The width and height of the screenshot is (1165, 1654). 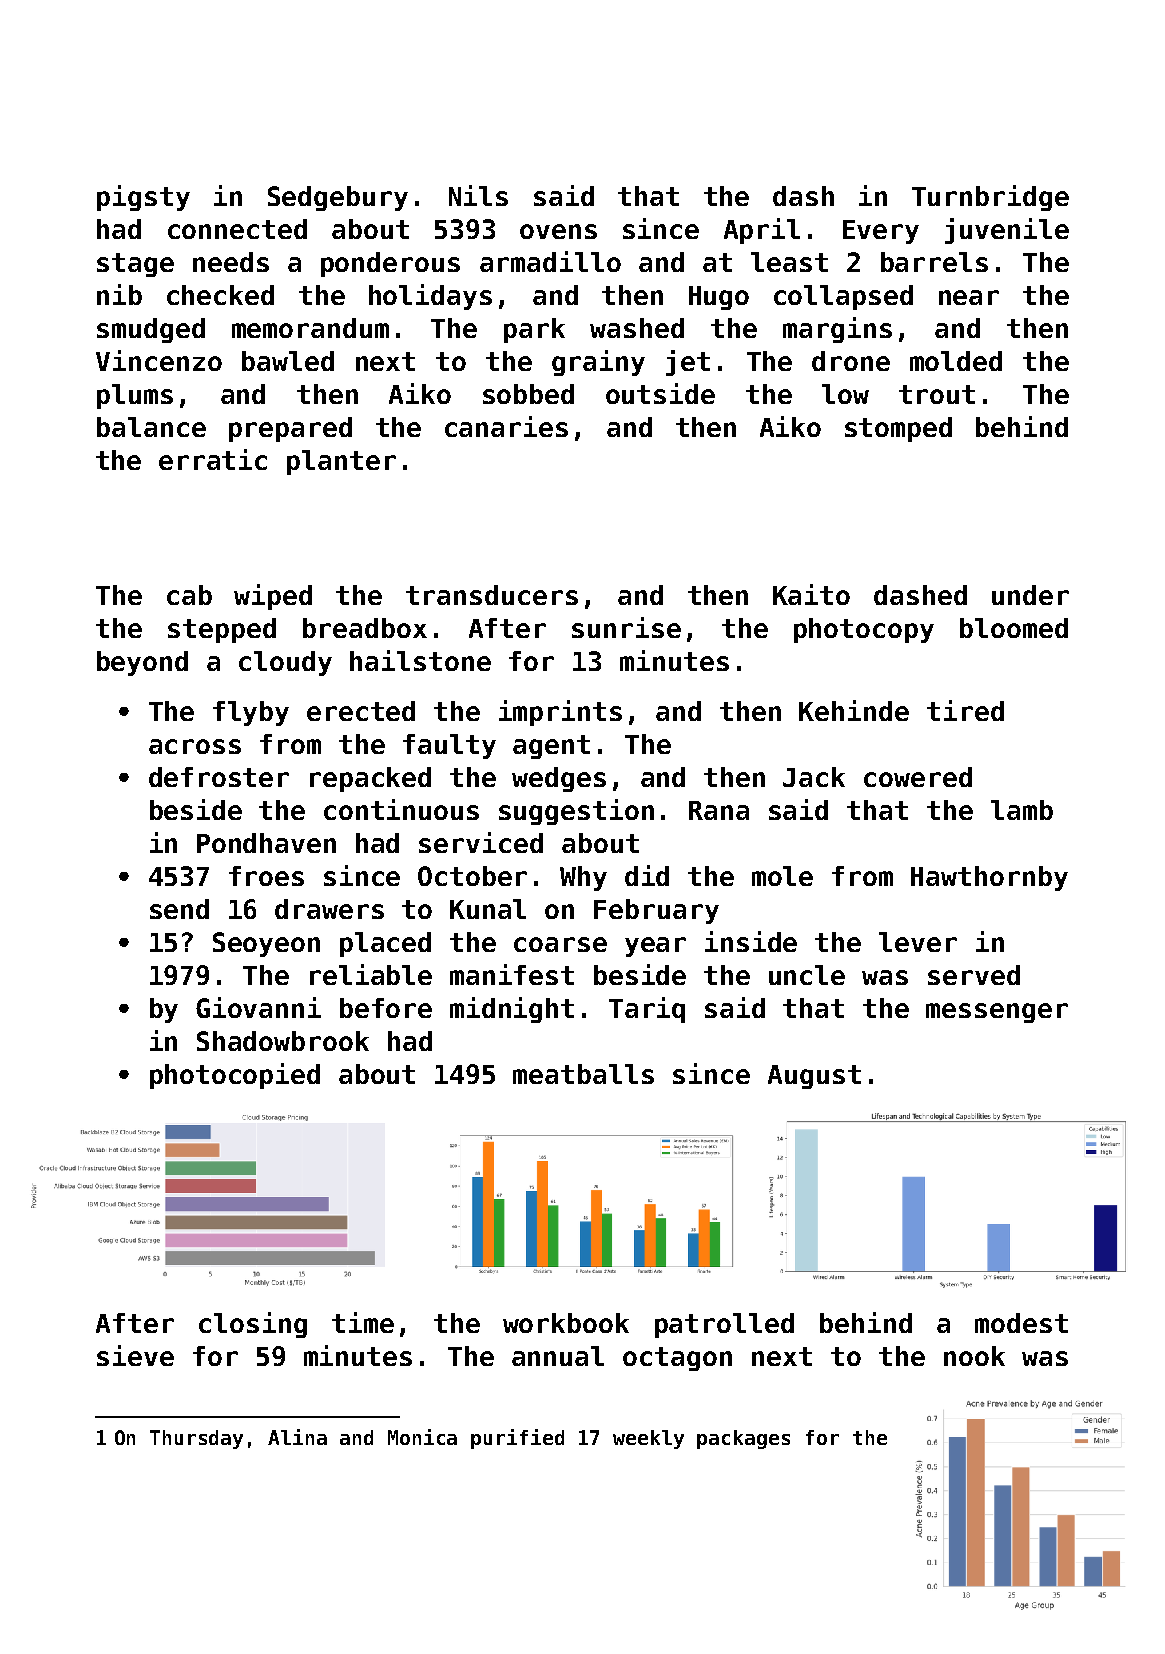 What do you see at coordinates (273, 597) in the screenshot?
I see `wiped` at bounding box center [273, 597].
